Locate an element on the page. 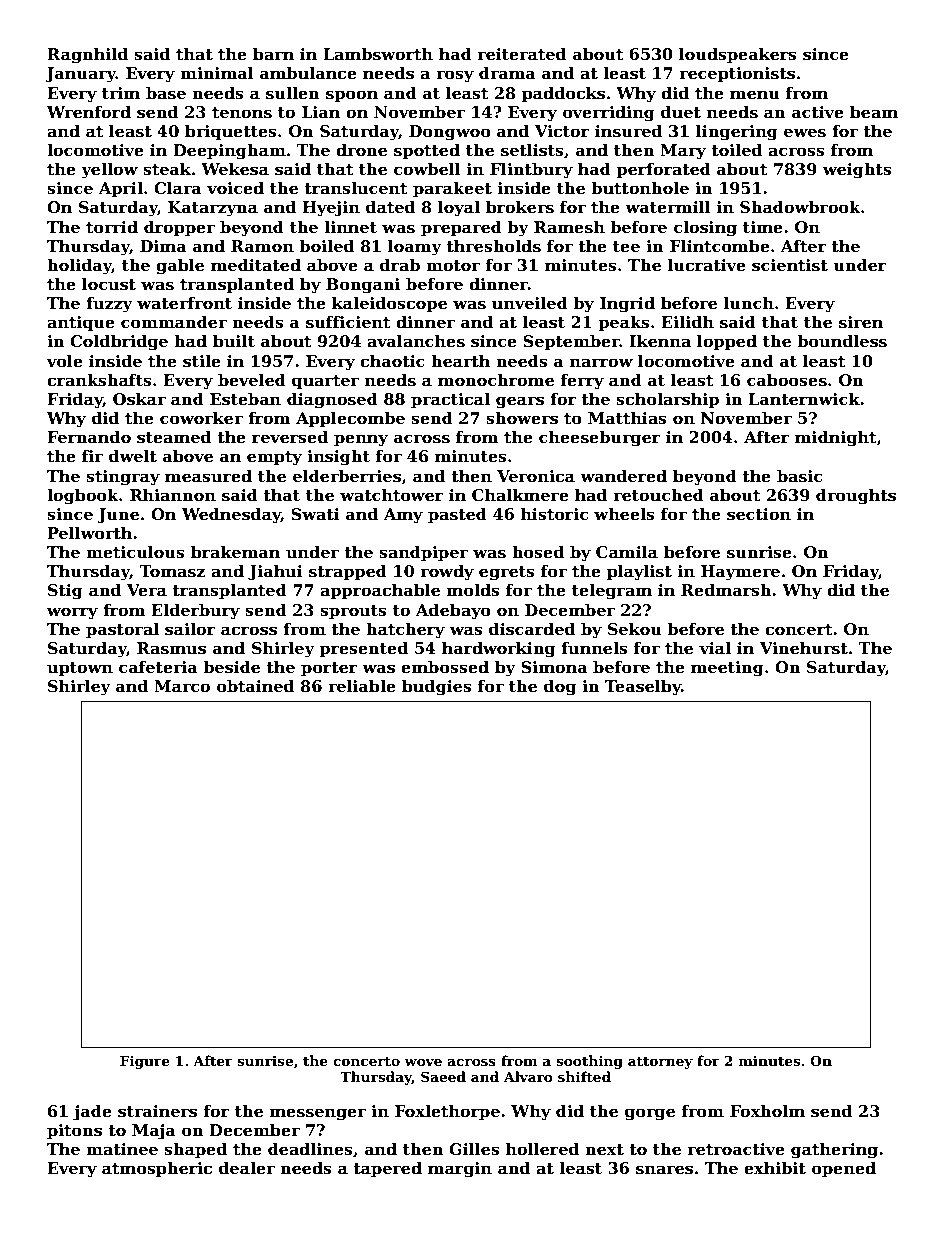 Image resolution: width=952 pixels, height=1233 pixels. Lambsworth is located at coordinates (378, 54).
